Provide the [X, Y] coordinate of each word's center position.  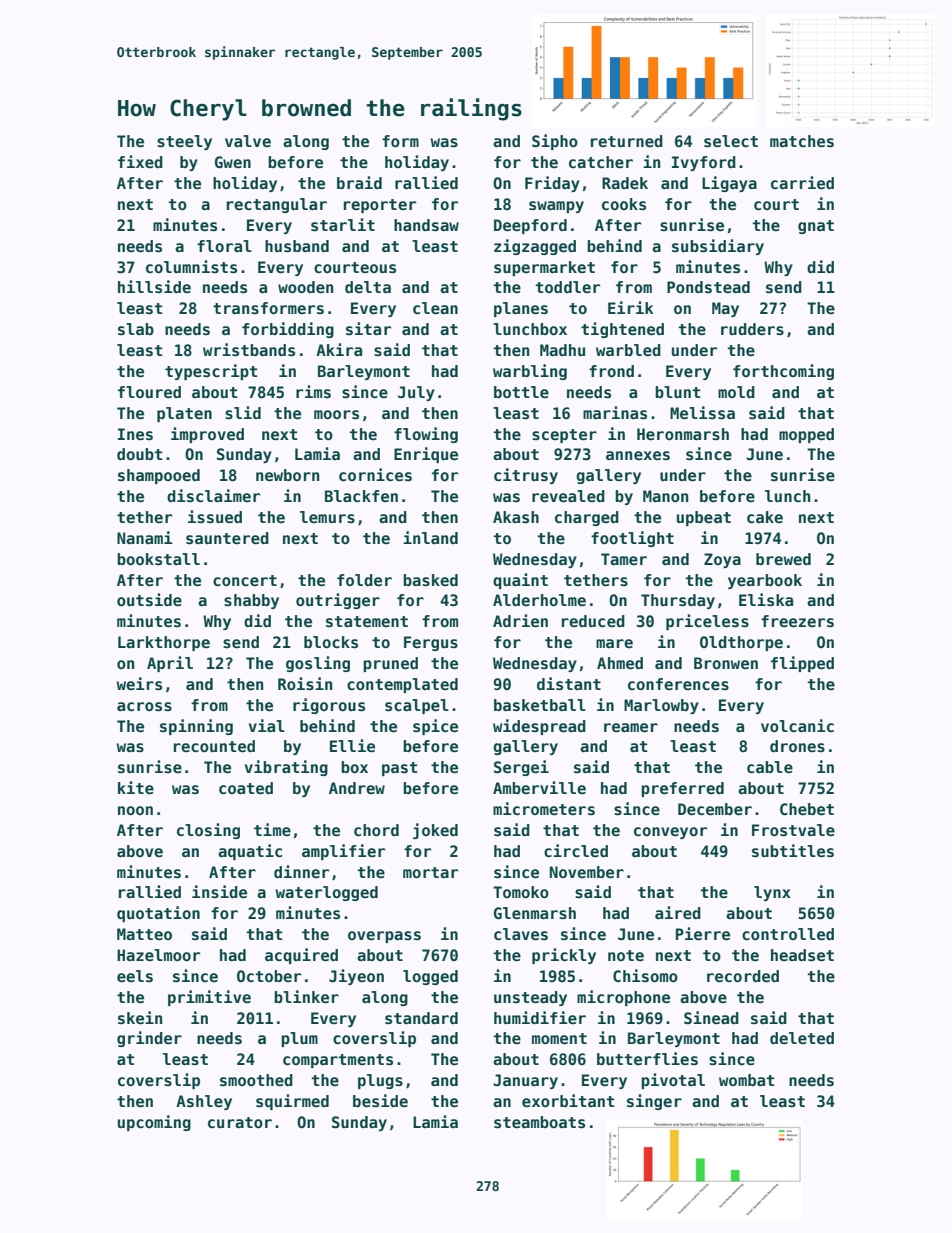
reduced [593, 621]
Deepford [530, 226]
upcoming [154, 1123]
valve [248, 141]
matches [802, 141]
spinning [196, 727]
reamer [631, 728]
